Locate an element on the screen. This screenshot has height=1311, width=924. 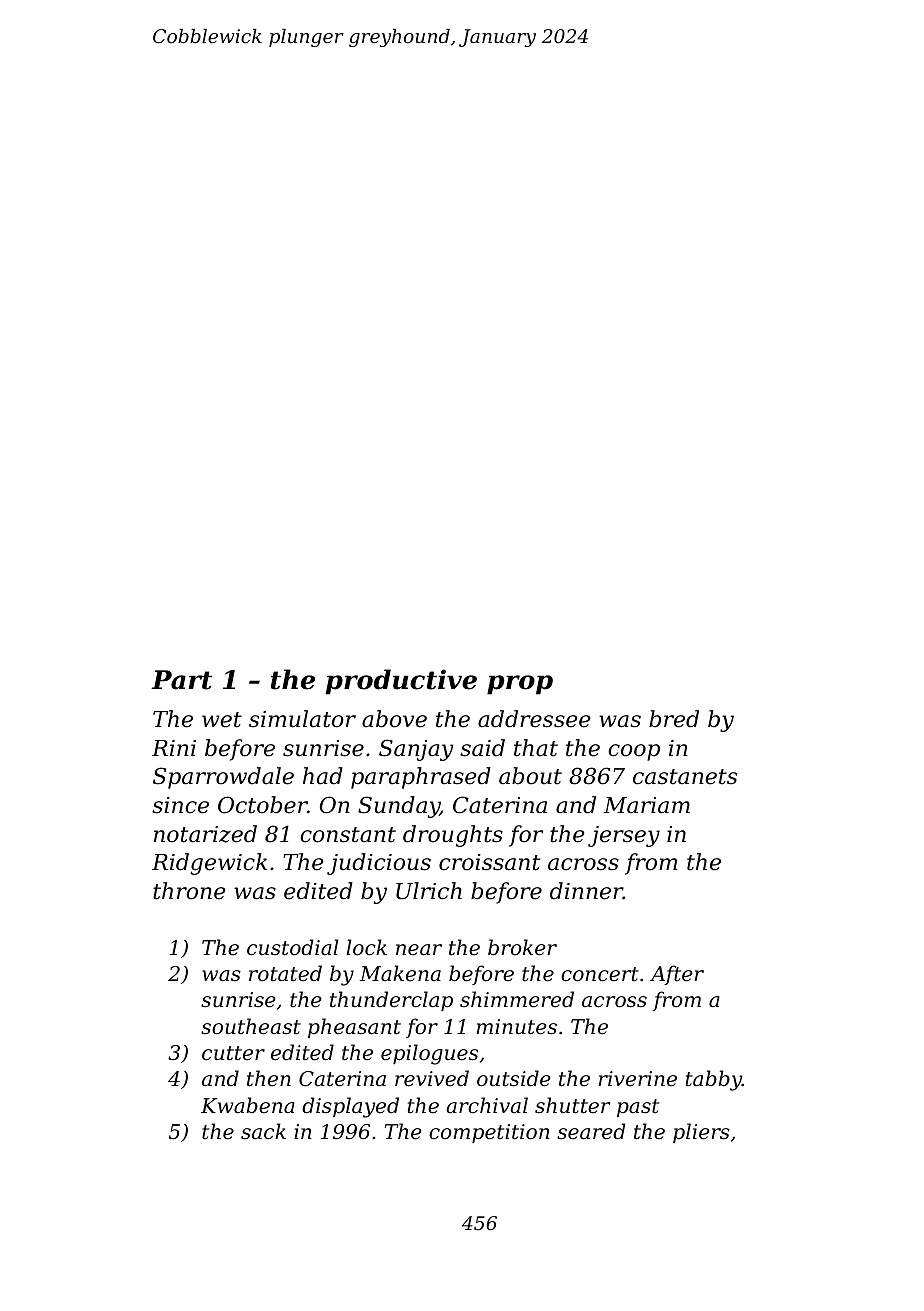
shutter is located at coordinates (572, 1105).
